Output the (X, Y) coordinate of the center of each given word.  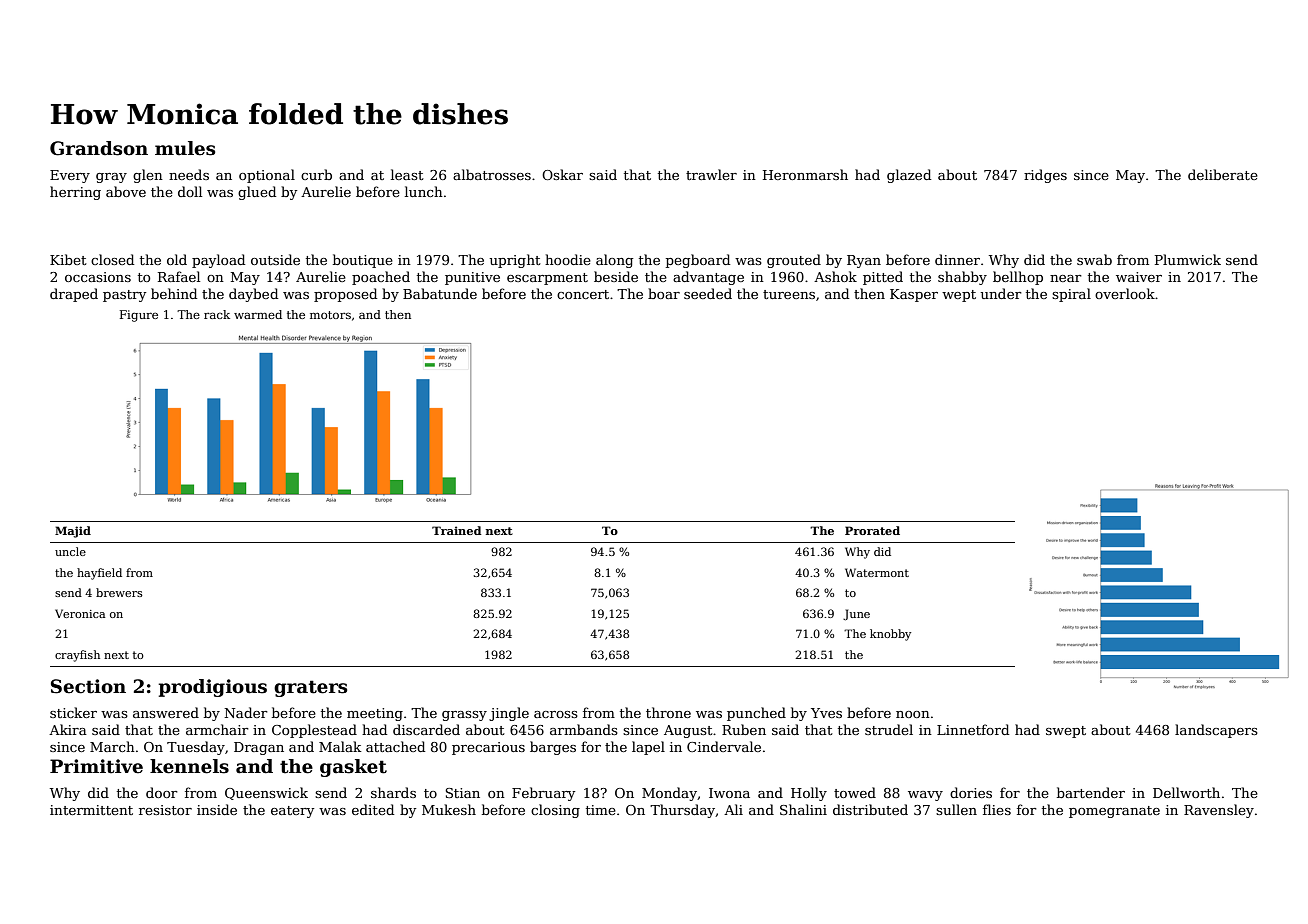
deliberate (1223, 174)
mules (185, 148)
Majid (73, 532)
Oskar (562, 174)
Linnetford (973, 729)
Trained (457, 530)
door (162, 792)
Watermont (877, 572)
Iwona (729, 793)
